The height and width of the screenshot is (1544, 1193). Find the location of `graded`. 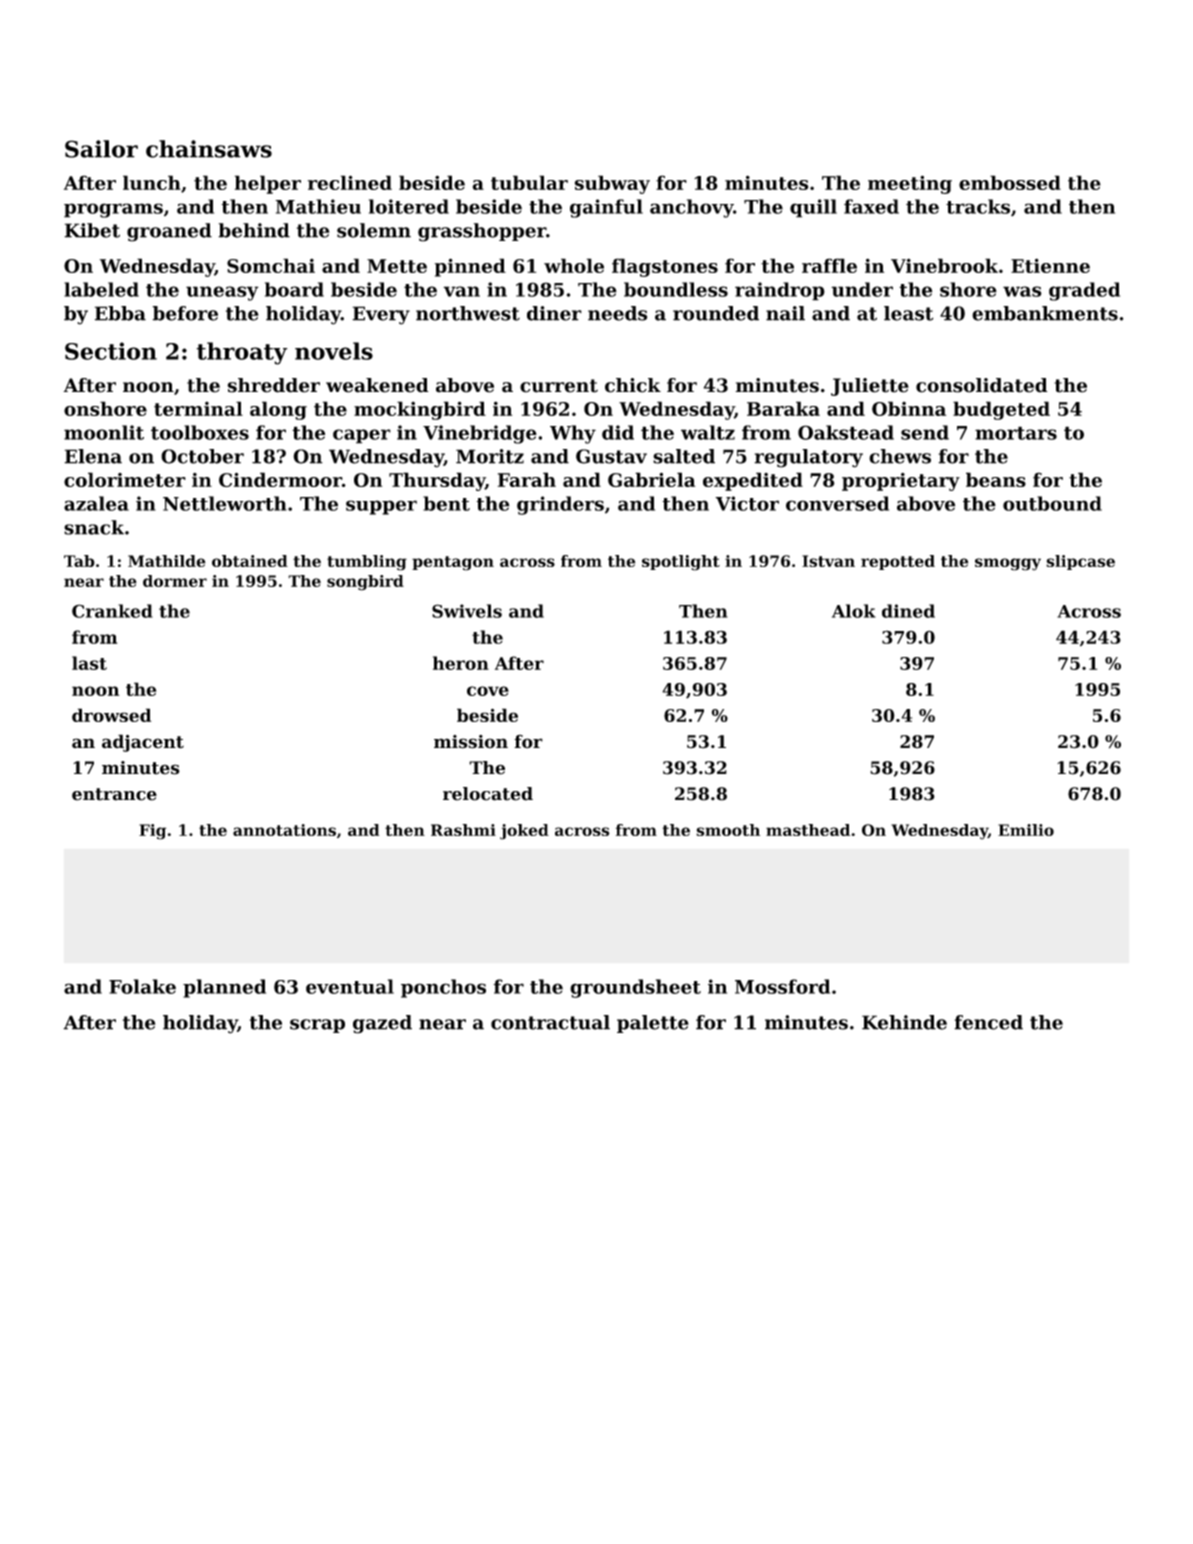

graded is located at coordinates (1084, 291).
